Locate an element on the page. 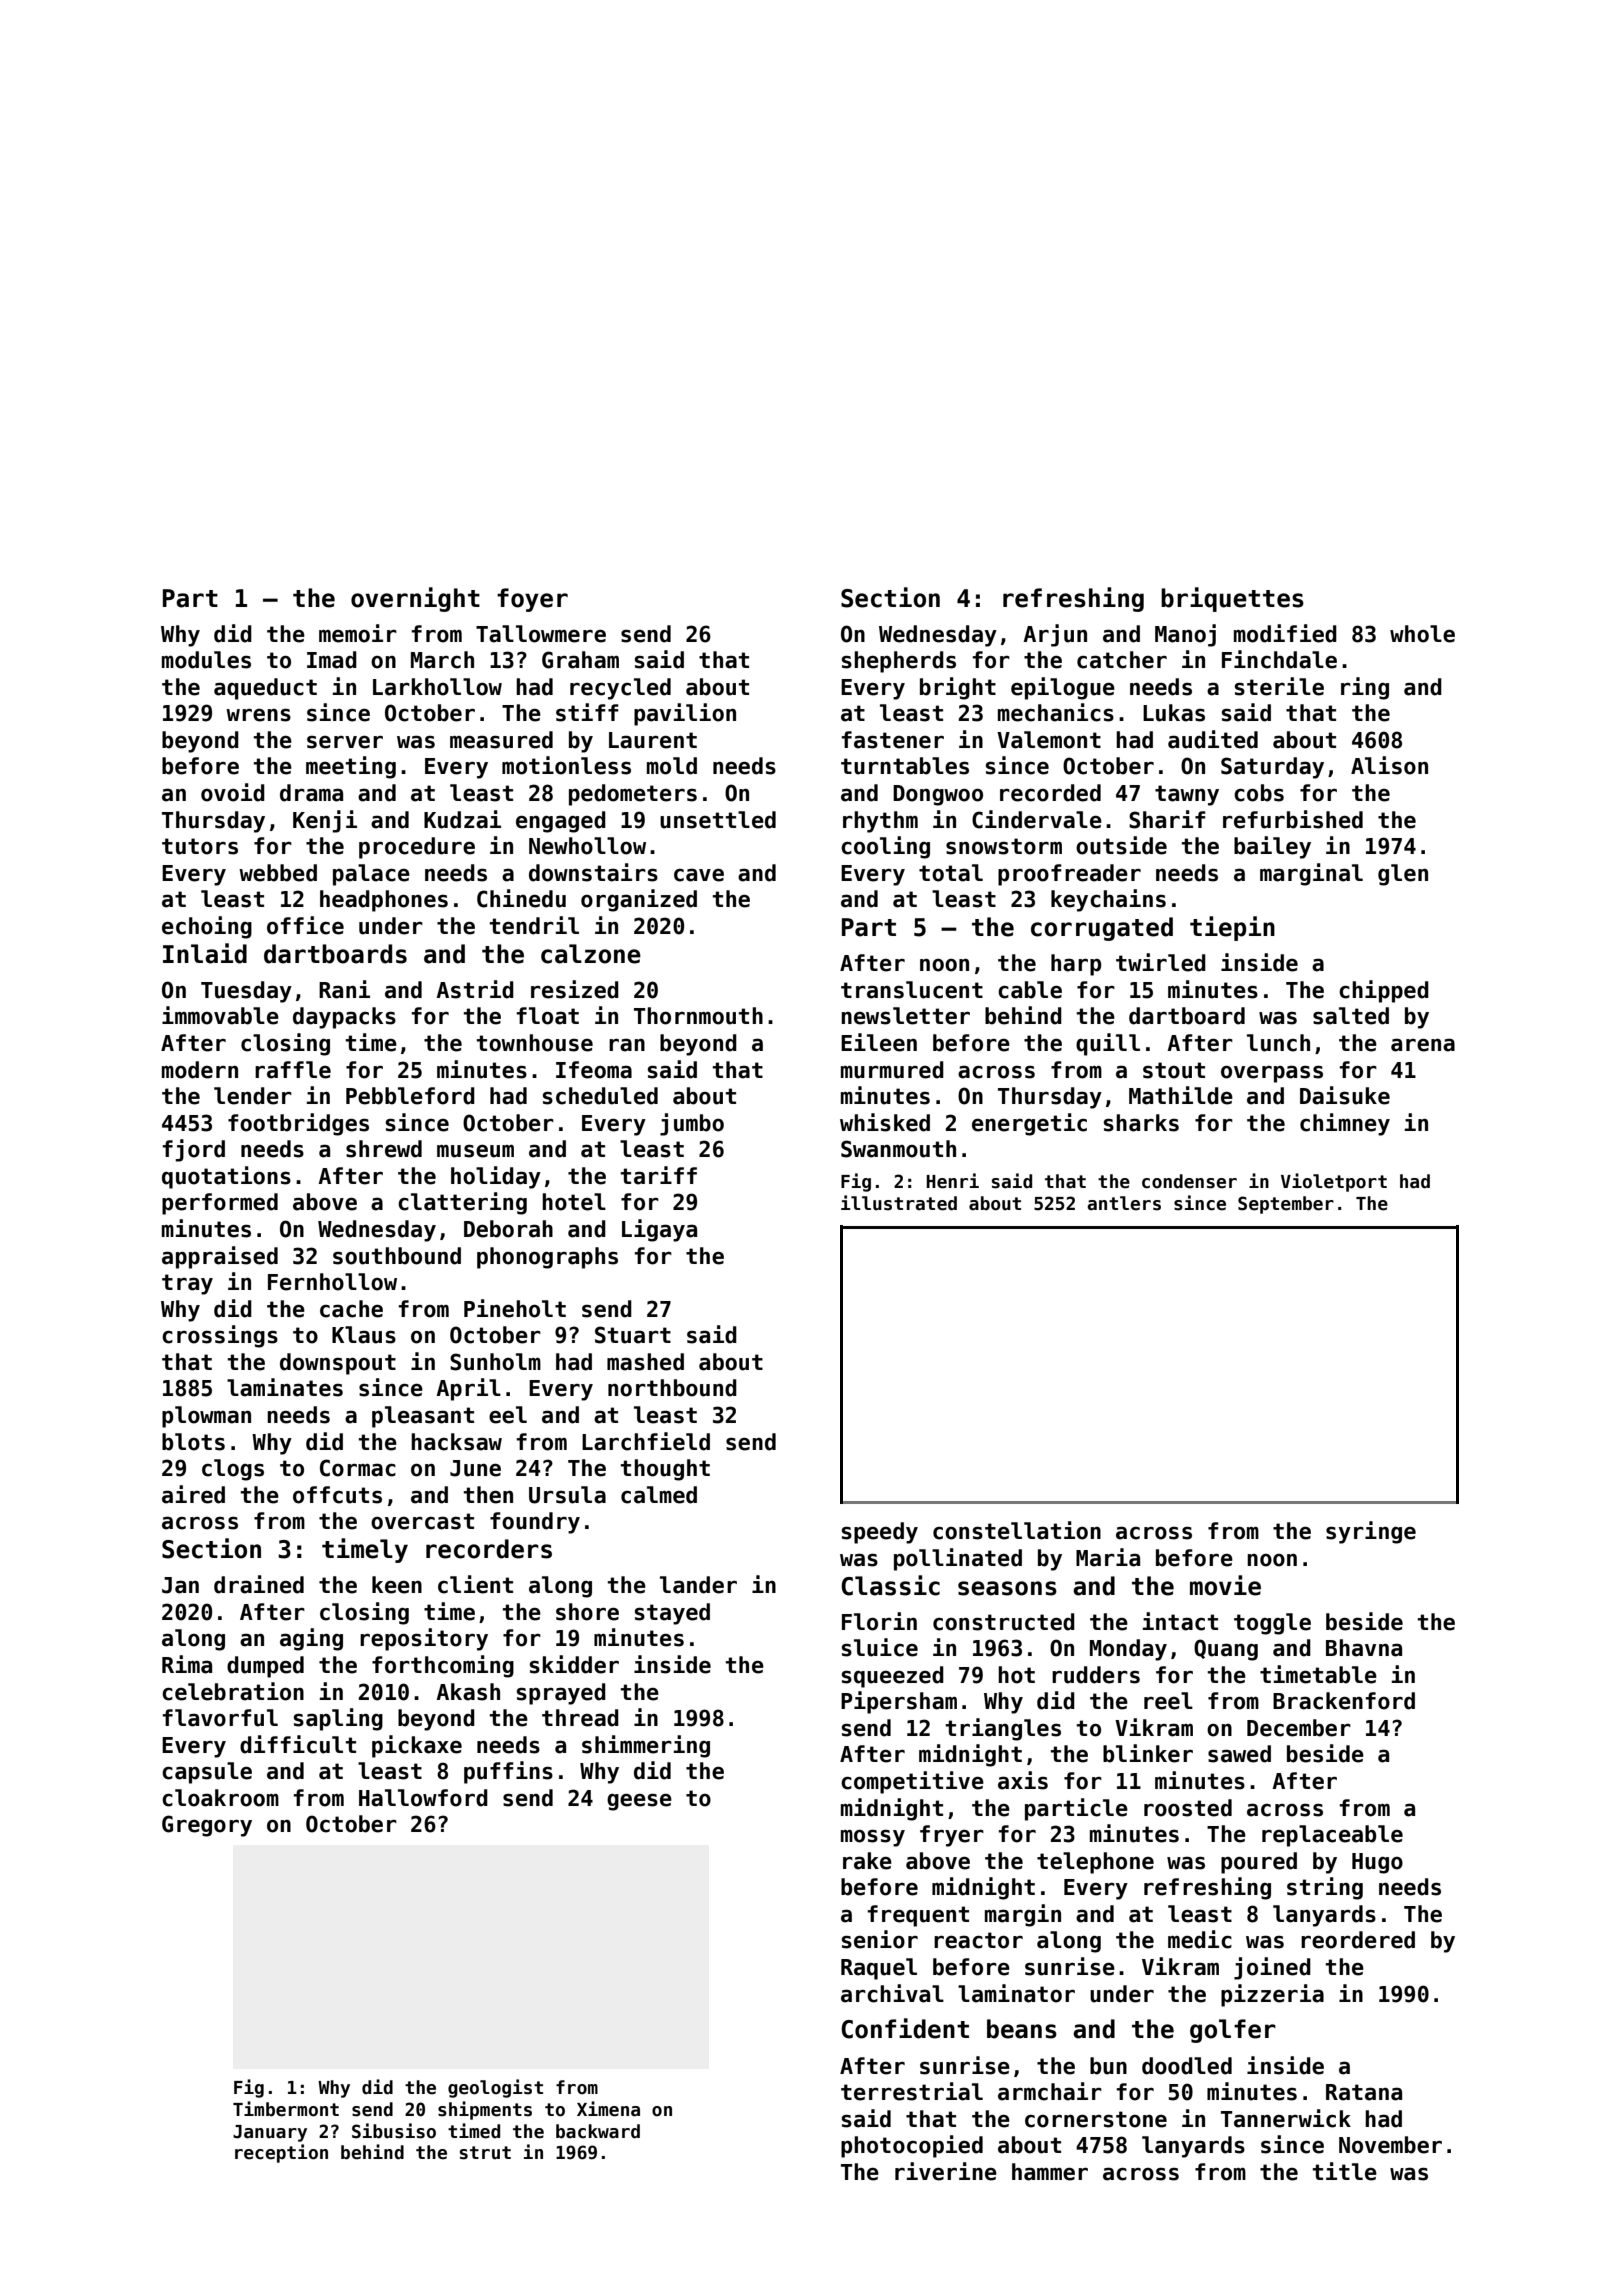 This document has height=2292, width=1620. Dongwoo is located at coordinates (938, 795).
